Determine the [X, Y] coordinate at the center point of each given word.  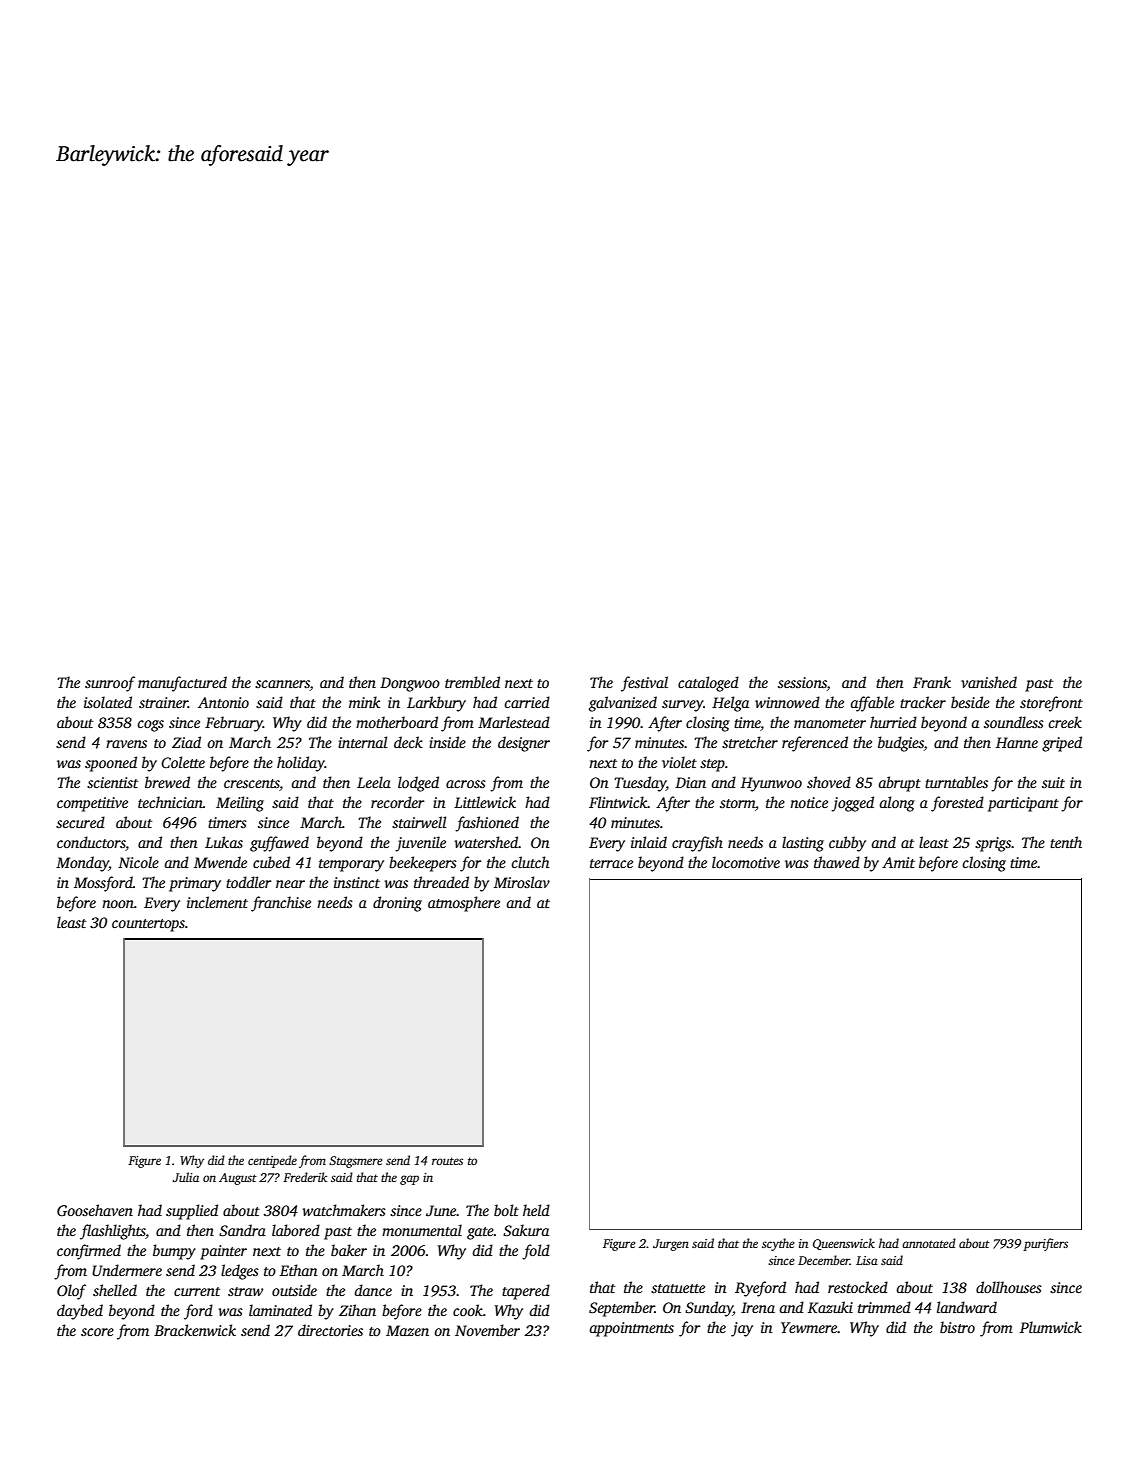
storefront [1051, 704]
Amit [898, 862]
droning [397, 904]
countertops [148, 925]
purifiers [1045, 1244]
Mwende [220, 862]
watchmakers [344, 1210]
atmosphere [464, 904]
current [197, 1291]
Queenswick [844, 1244]
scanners [282, 685]
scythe [778, 1244]
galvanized [623, 704]
